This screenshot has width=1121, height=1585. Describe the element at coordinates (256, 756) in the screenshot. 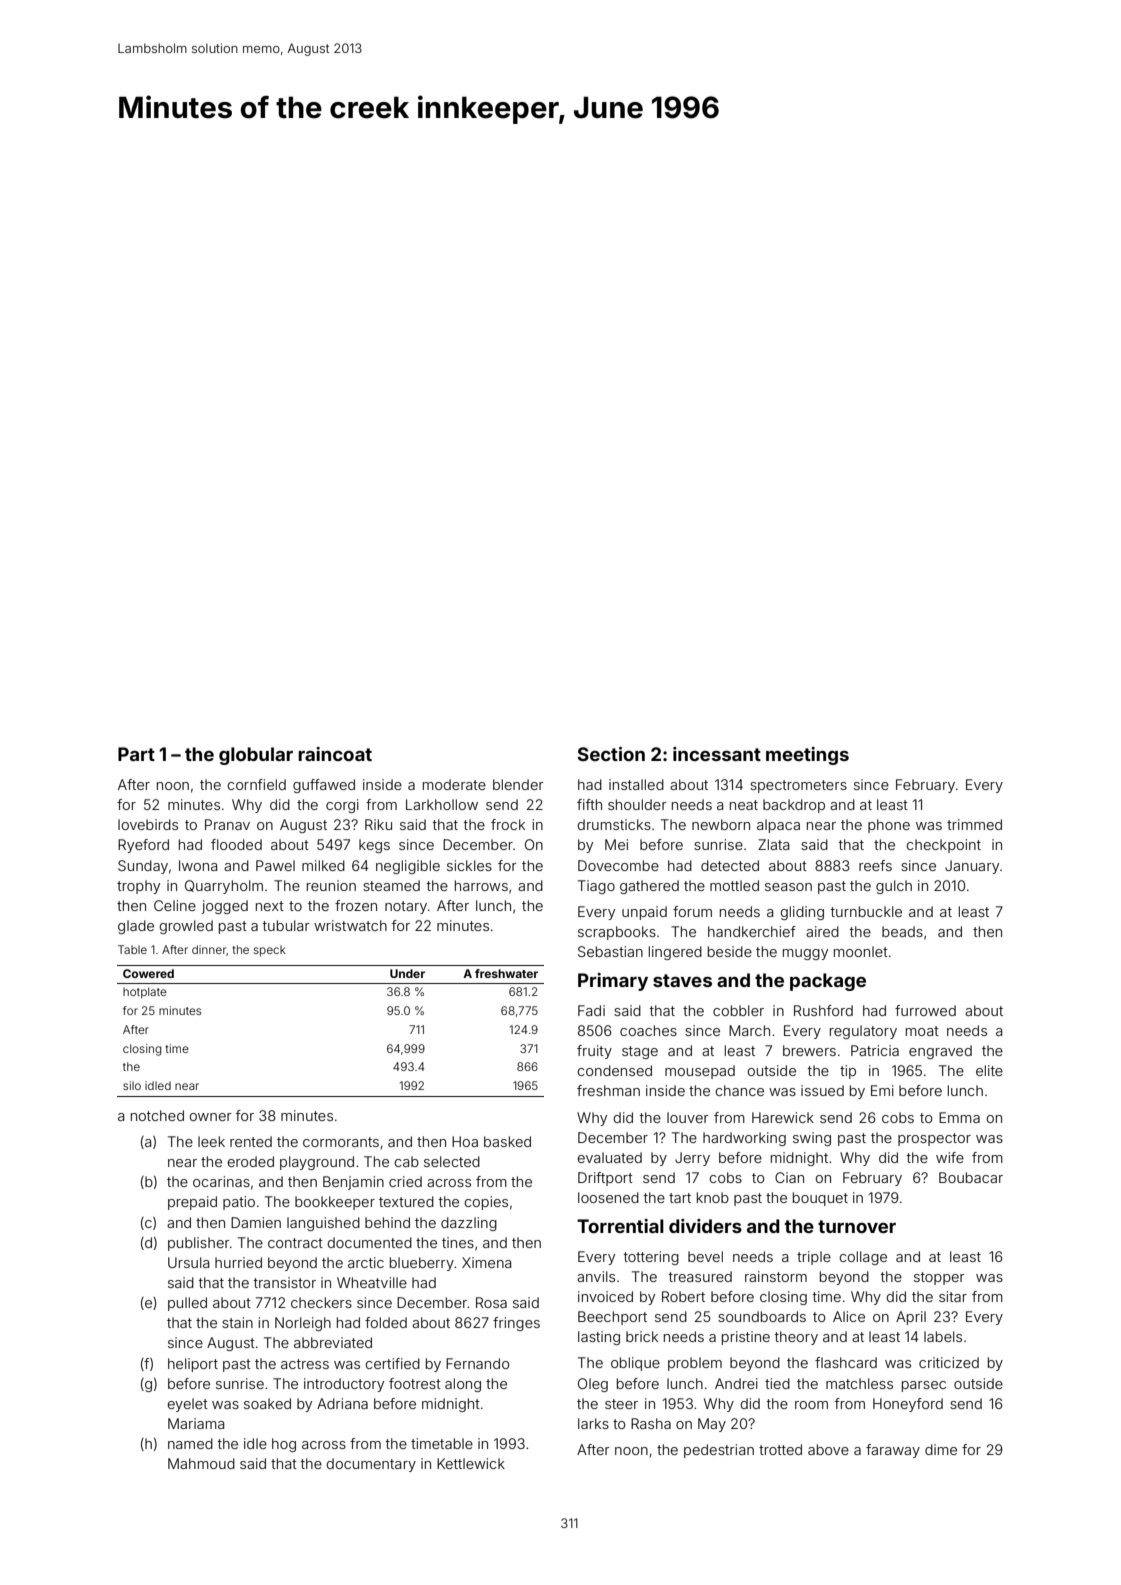

I see `globular` at that location.
